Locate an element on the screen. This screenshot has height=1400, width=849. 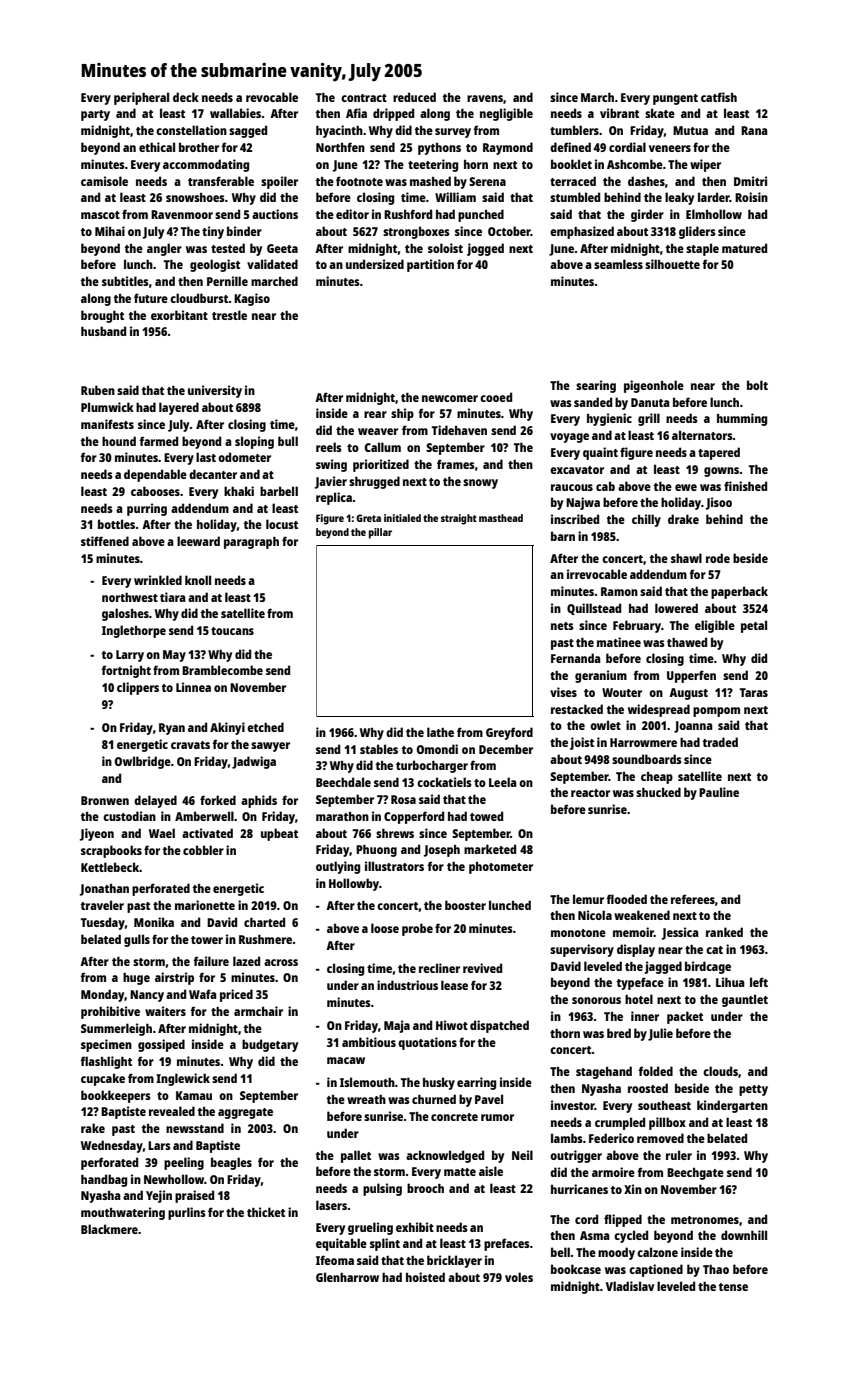
clippers is located at coordinates (138, 688).
